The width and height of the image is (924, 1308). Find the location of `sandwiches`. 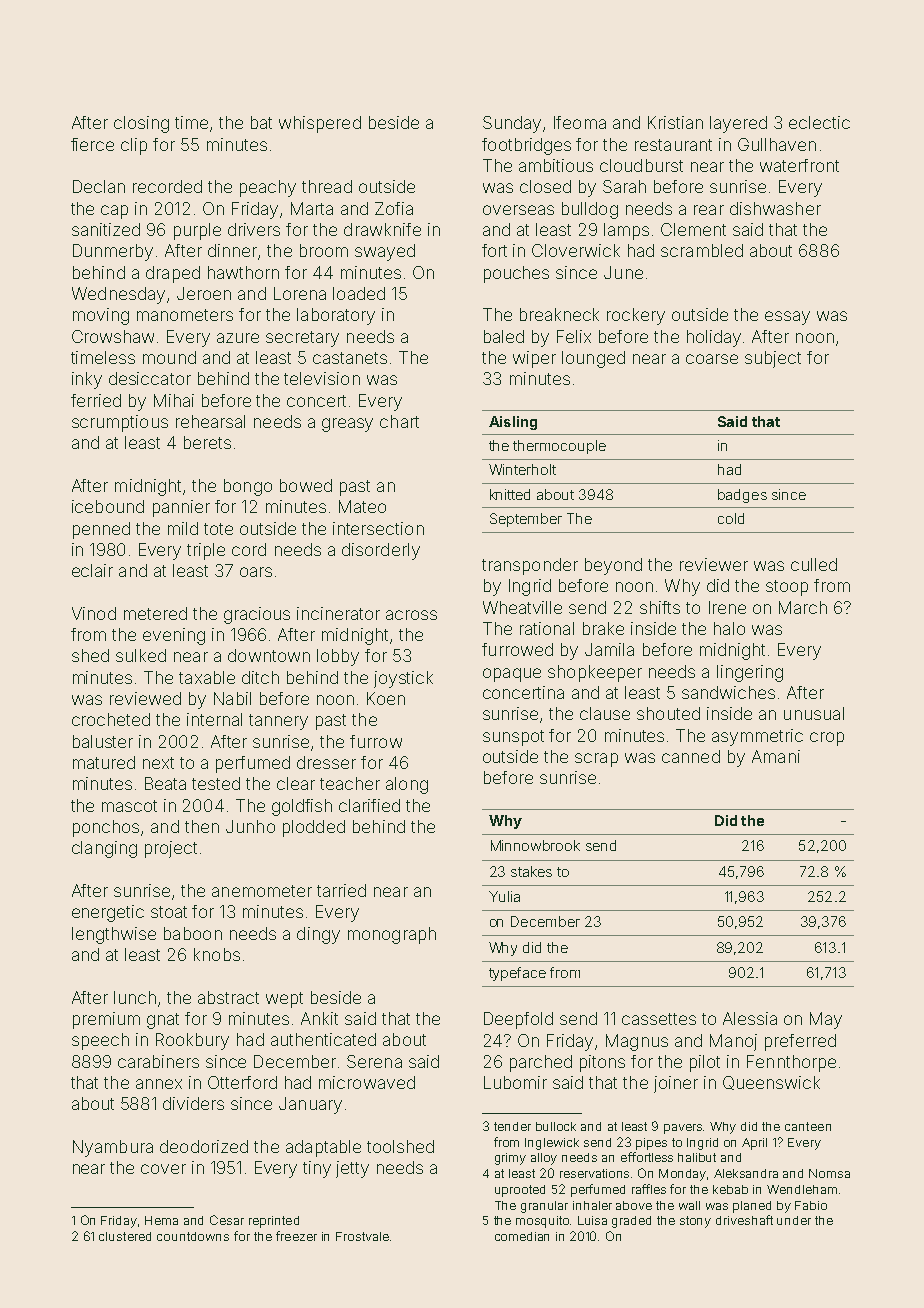

sandwiches is located at coordinates (728, 692).
